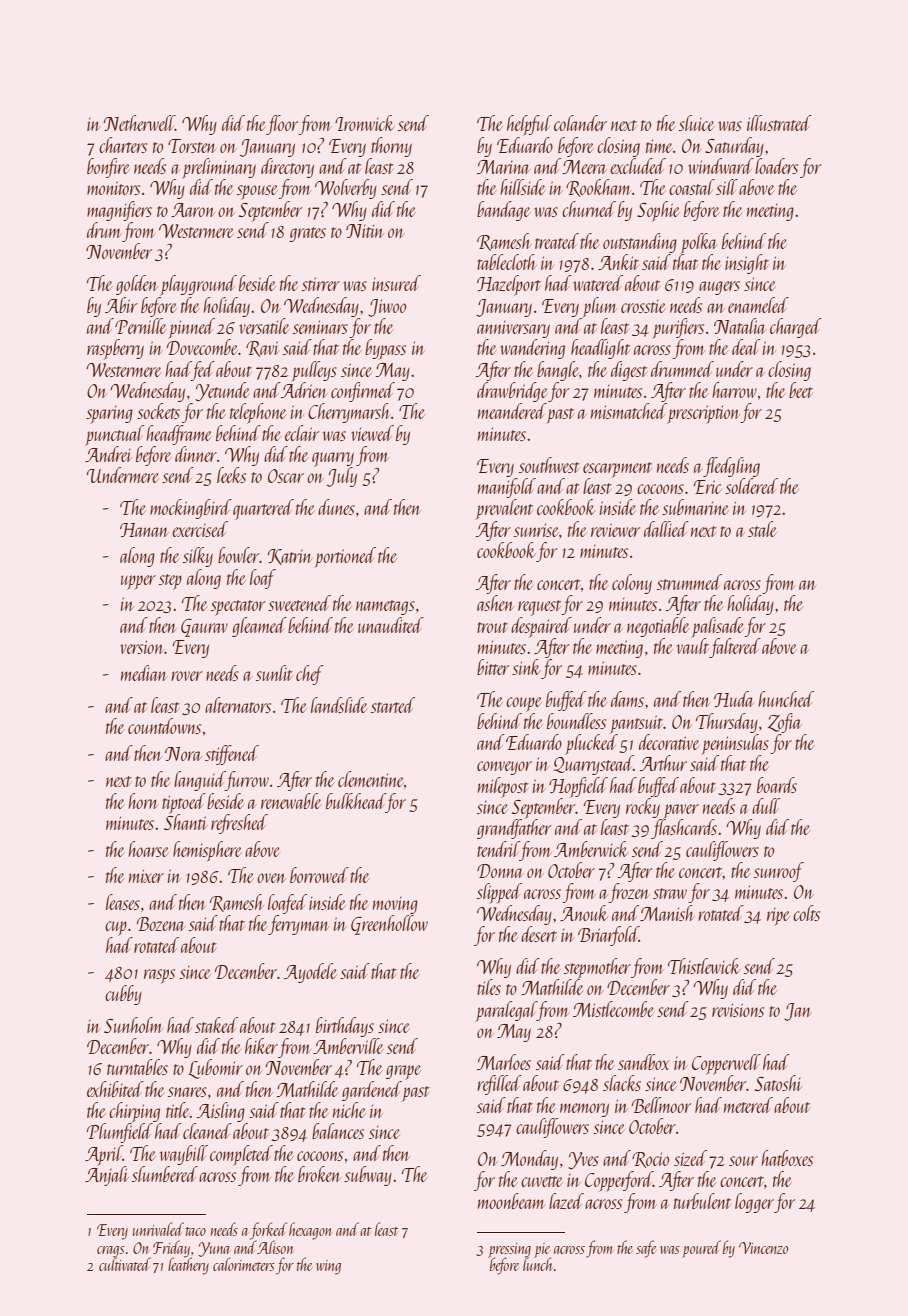  Describe the element at coordinates (693, 646) in the image. I see `vault` at that location.
